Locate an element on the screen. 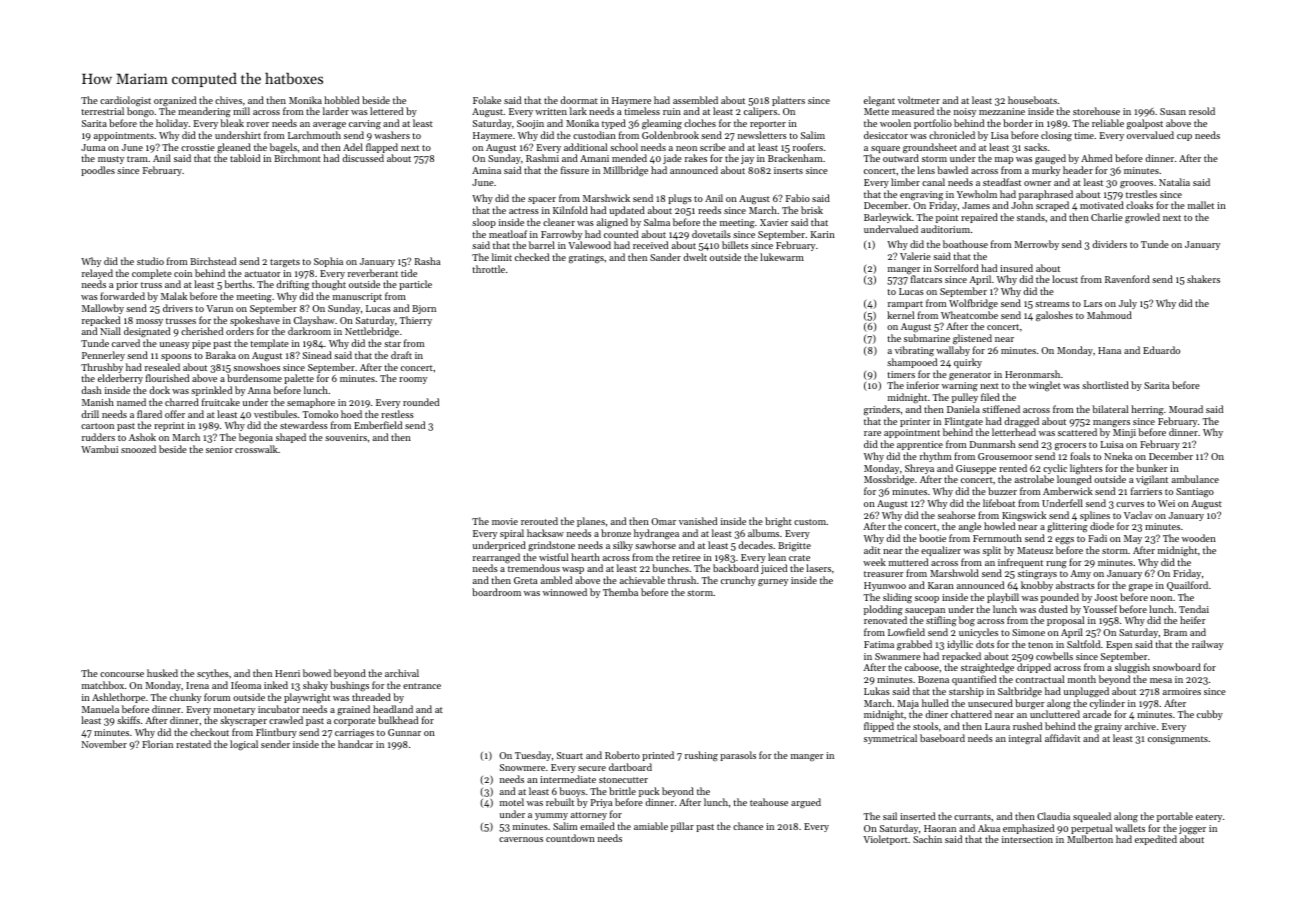  husked is located at coordinates (162, 673).
